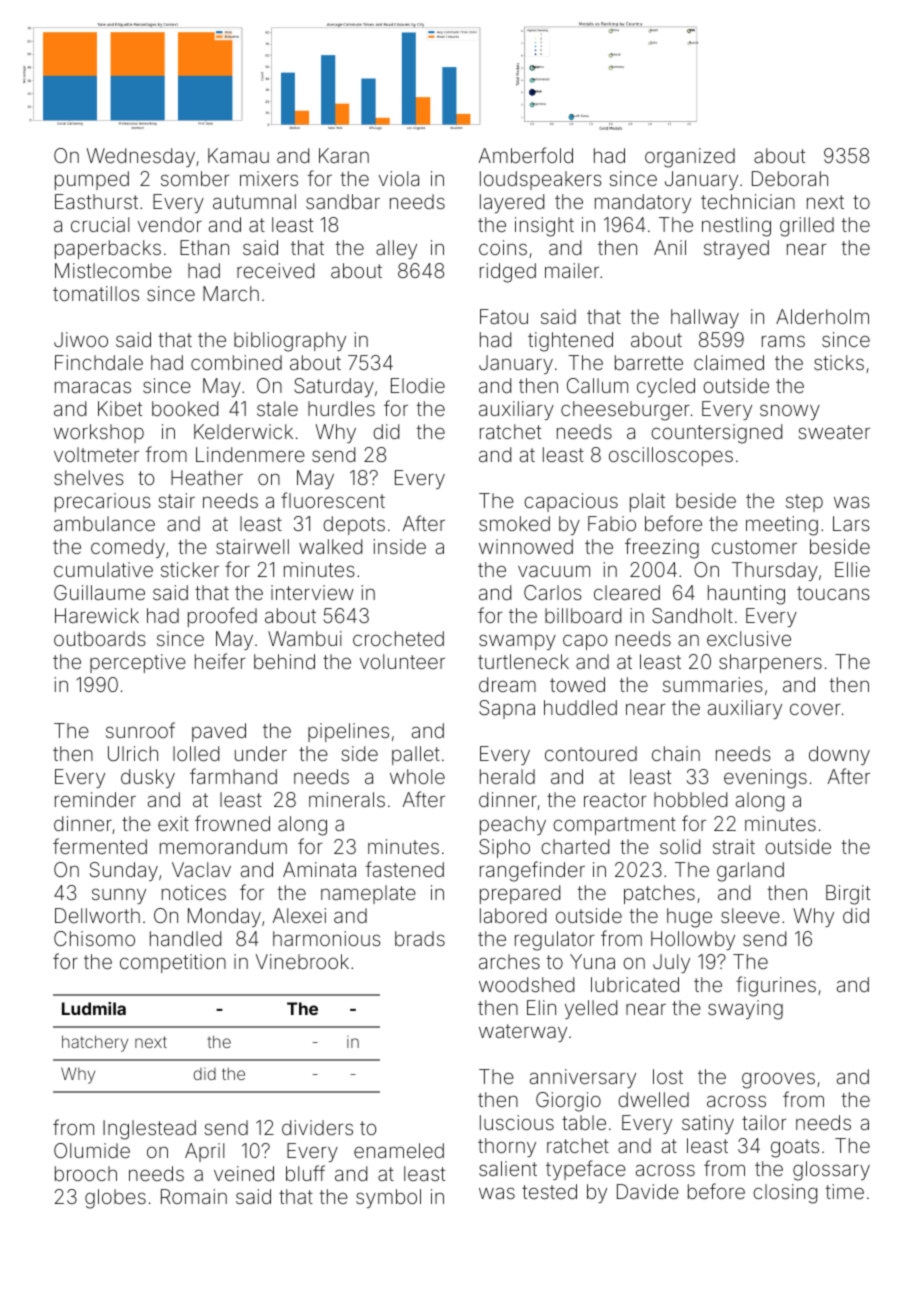 This page has width=924, height=1311. What do you see at coordinates (99, 592) in the page?
I see `Guillaume` at bounding box center [99, 592].
